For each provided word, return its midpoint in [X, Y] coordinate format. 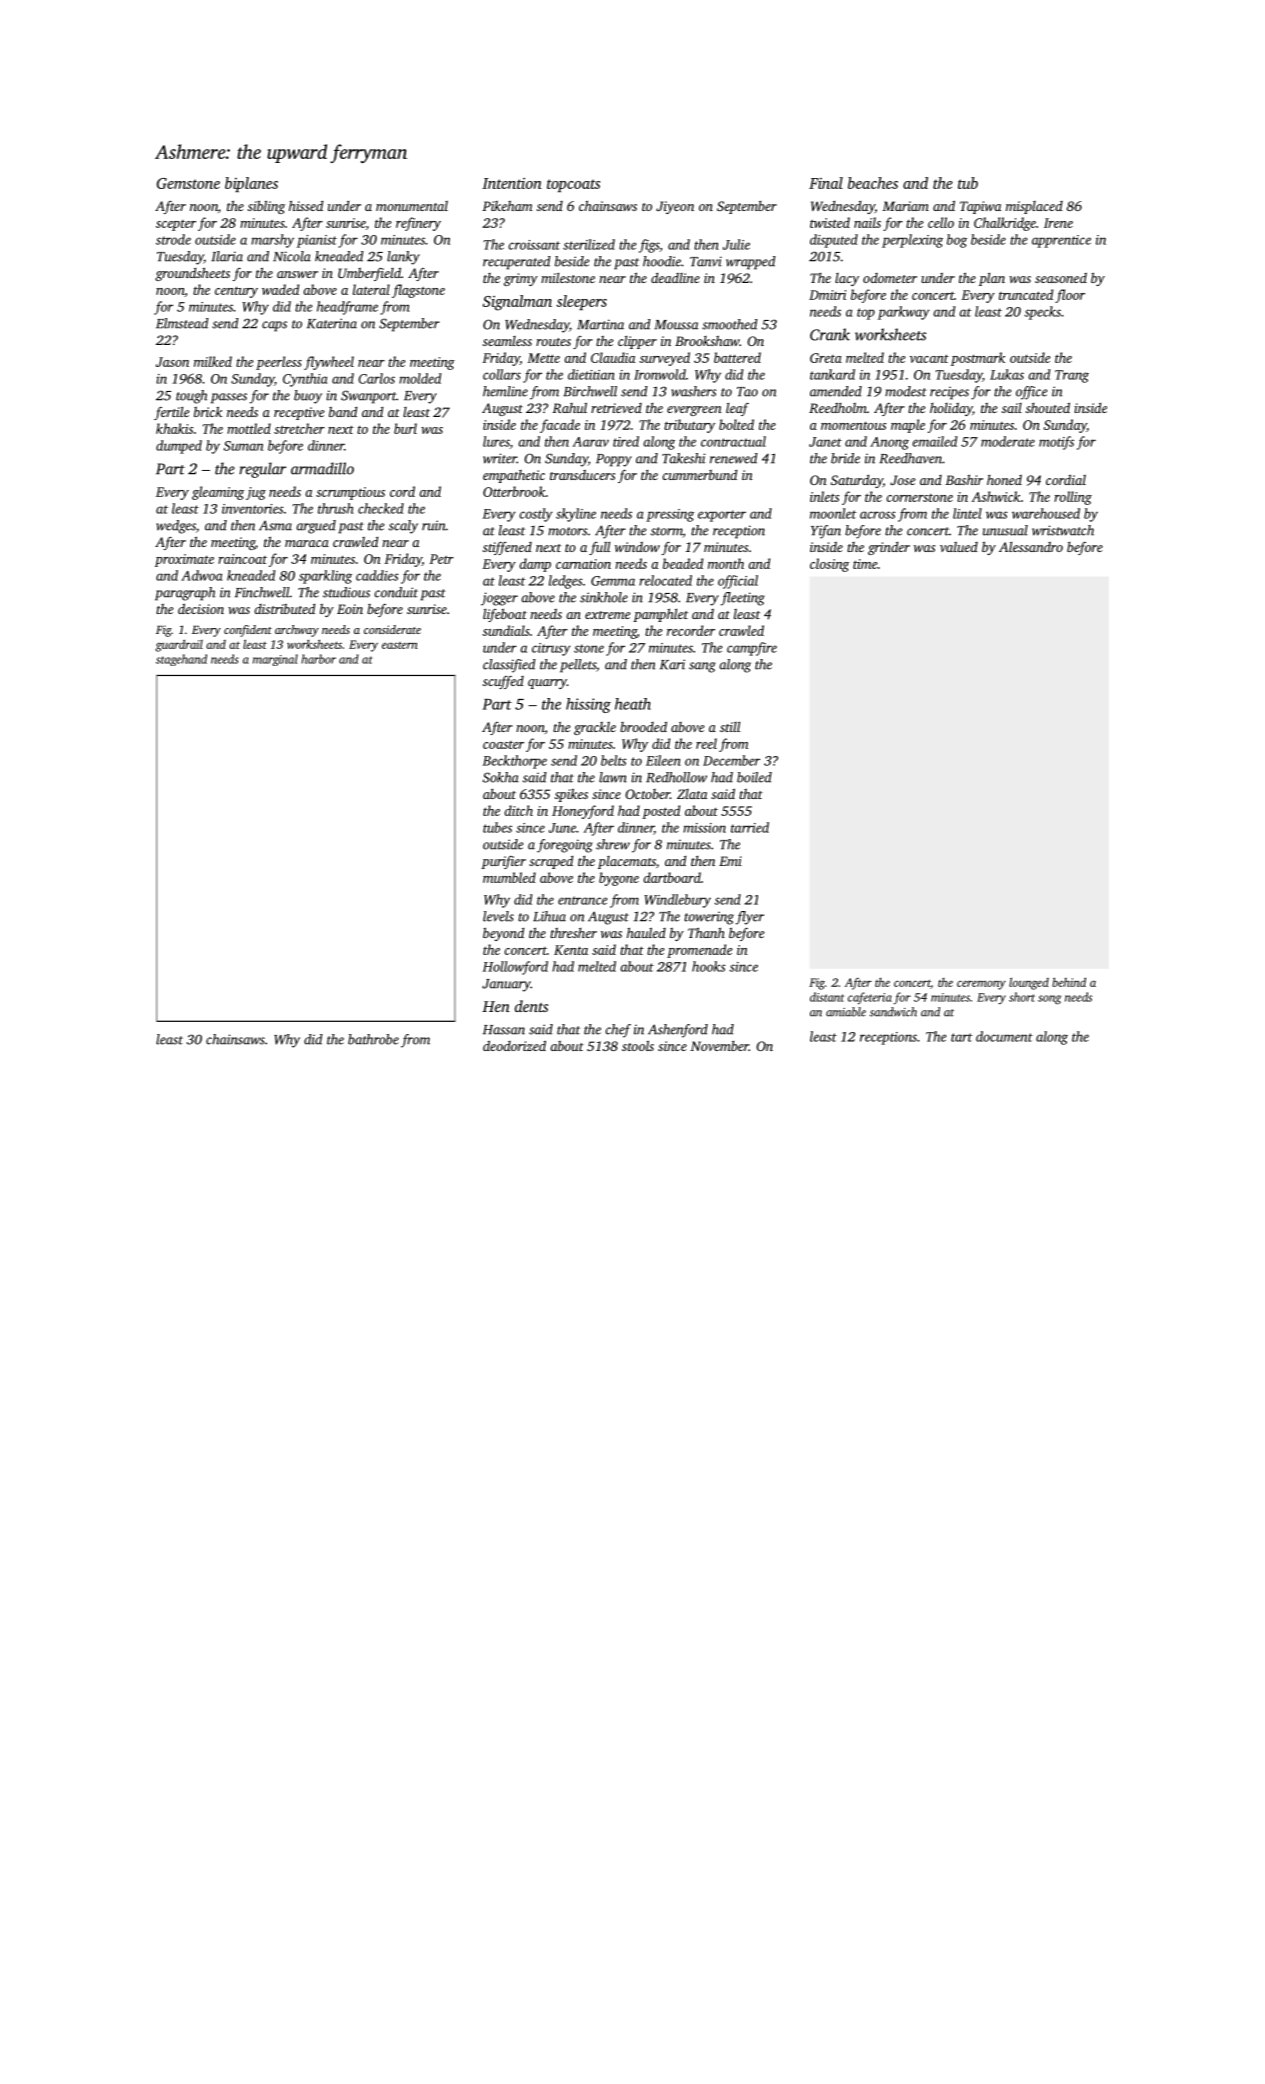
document [1004, 1036]
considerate [392, 629]
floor [1070, 296]
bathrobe [373, 1039]
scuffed [503, 682]
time [865, 564]
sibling [266, 207]
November [719, 1046]
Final [826, 183]
